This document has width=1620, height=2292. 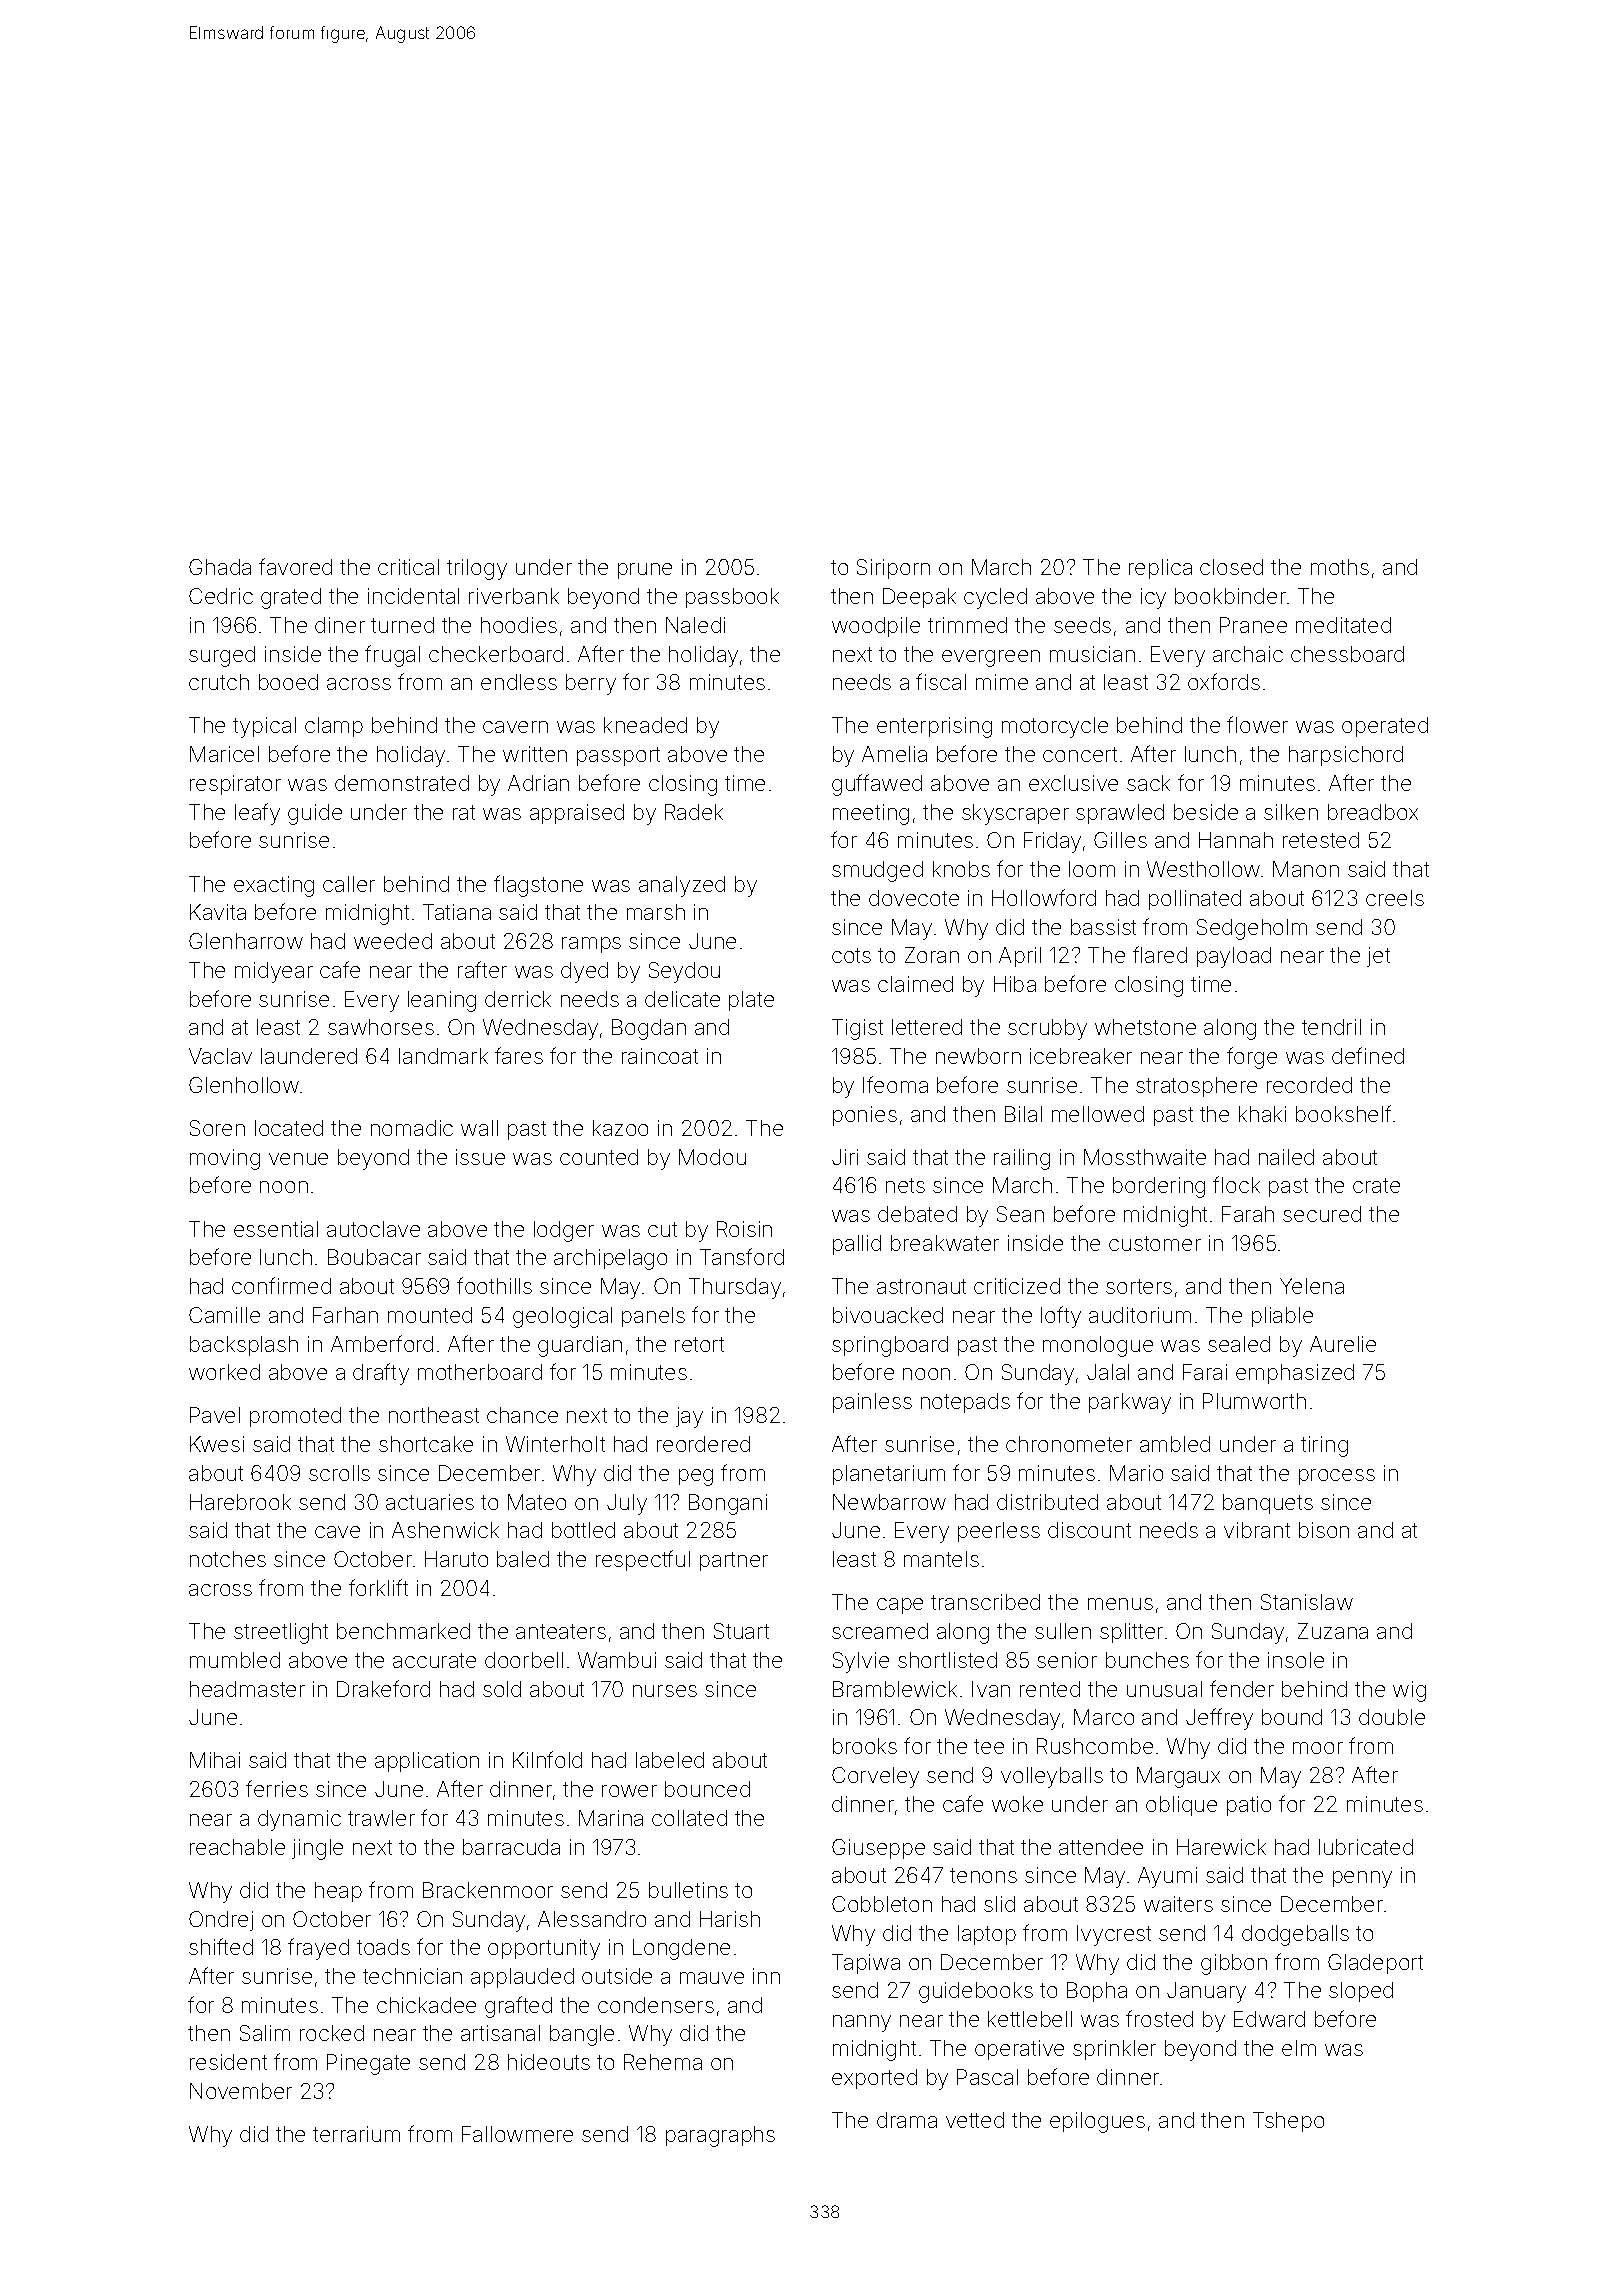 I want to click on Kwesi, so click(x=217, y=1444).
